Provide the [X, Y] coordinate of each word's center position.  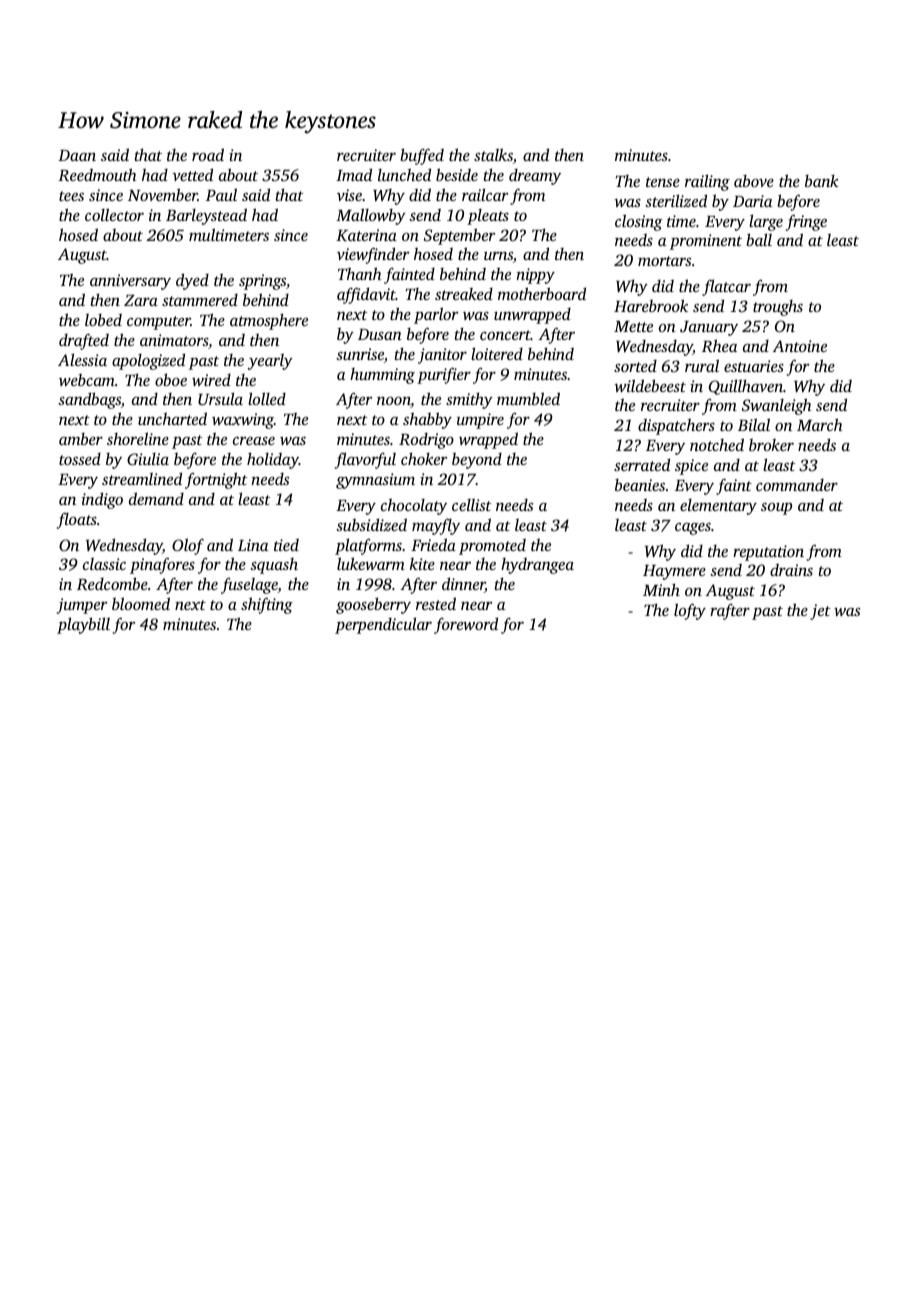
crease [254, 441]
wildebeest [650, 385]
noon [394, 402]
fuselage [249, 585]
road [208, 154]
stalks [493, 154]
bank [822, 181]
